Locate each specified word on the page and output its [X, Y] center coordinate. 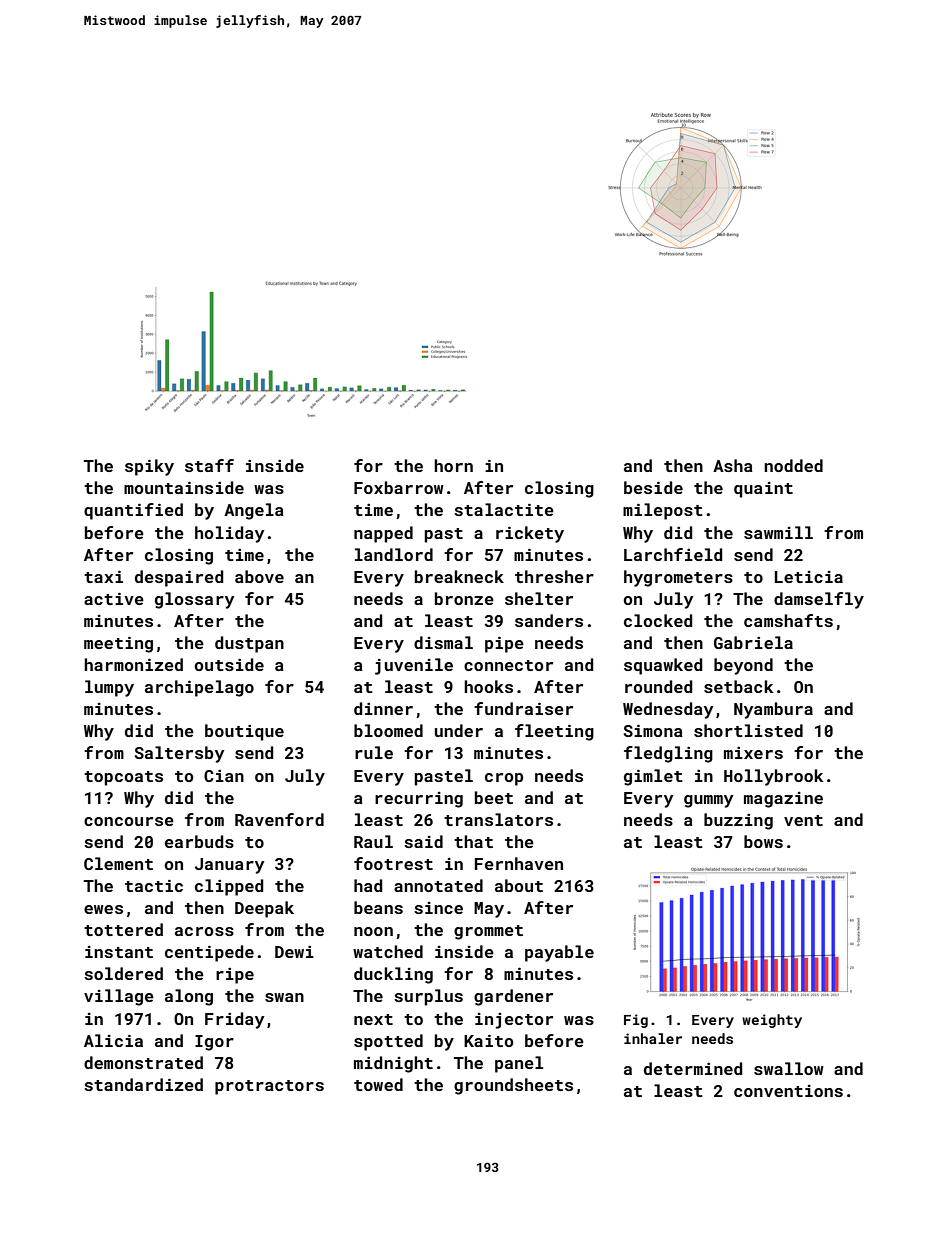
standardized [143, 1084]
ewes [103, 909]
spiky [149, 467]
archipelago [199, 688]
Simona [653, 730]
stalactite [504, 509]
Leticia [809, 577]
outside [229, 664]
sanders [549, 620]
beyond [743, 666]
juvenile [414, 666]
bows [763, 841]
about [519, 885]
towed [378, 1084]
